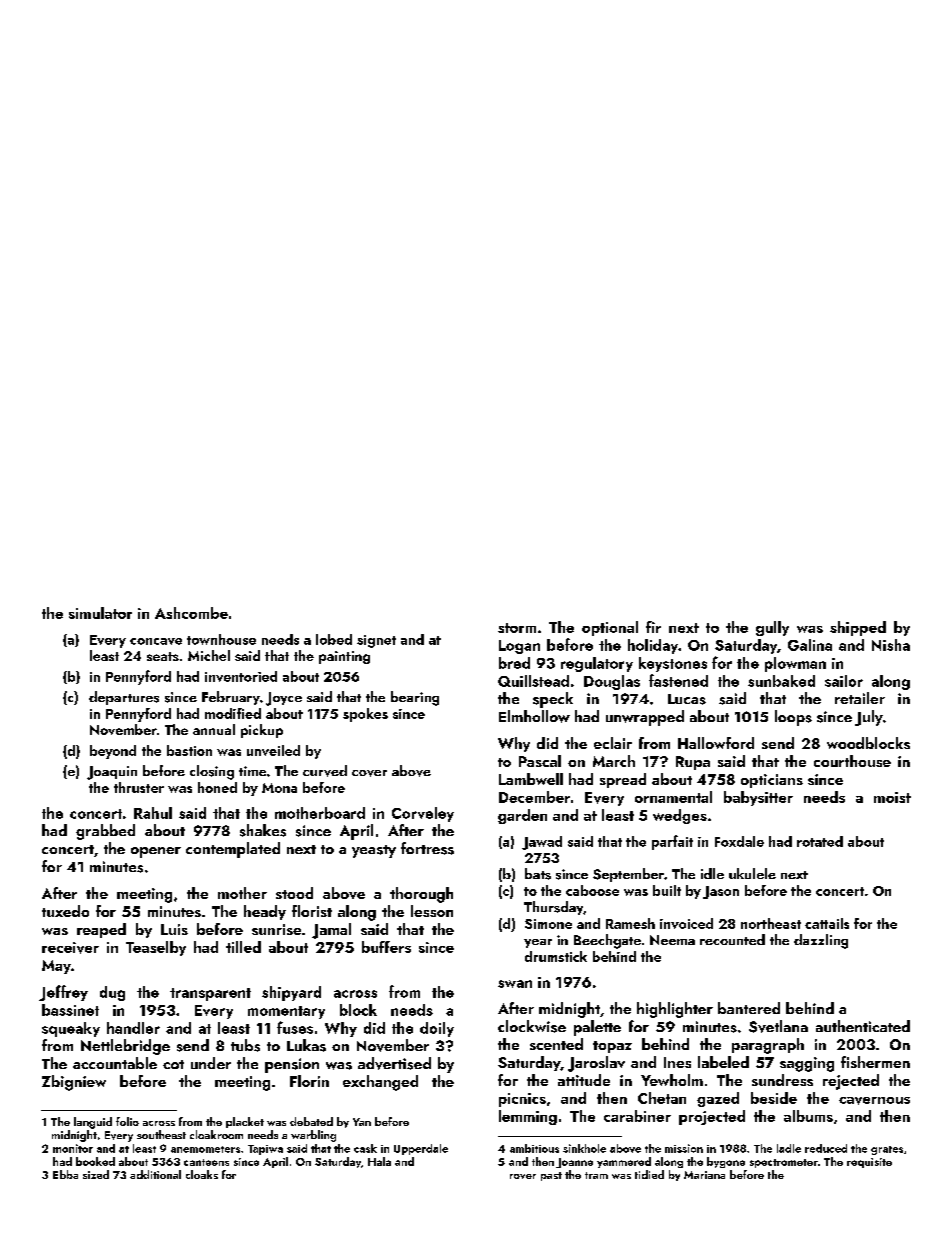 This screenshot has width=952, height=1233. What do you see at coordinates (531, 779) in the screenshot?
I see `Lambwell` at bounding box center [531, 779].
